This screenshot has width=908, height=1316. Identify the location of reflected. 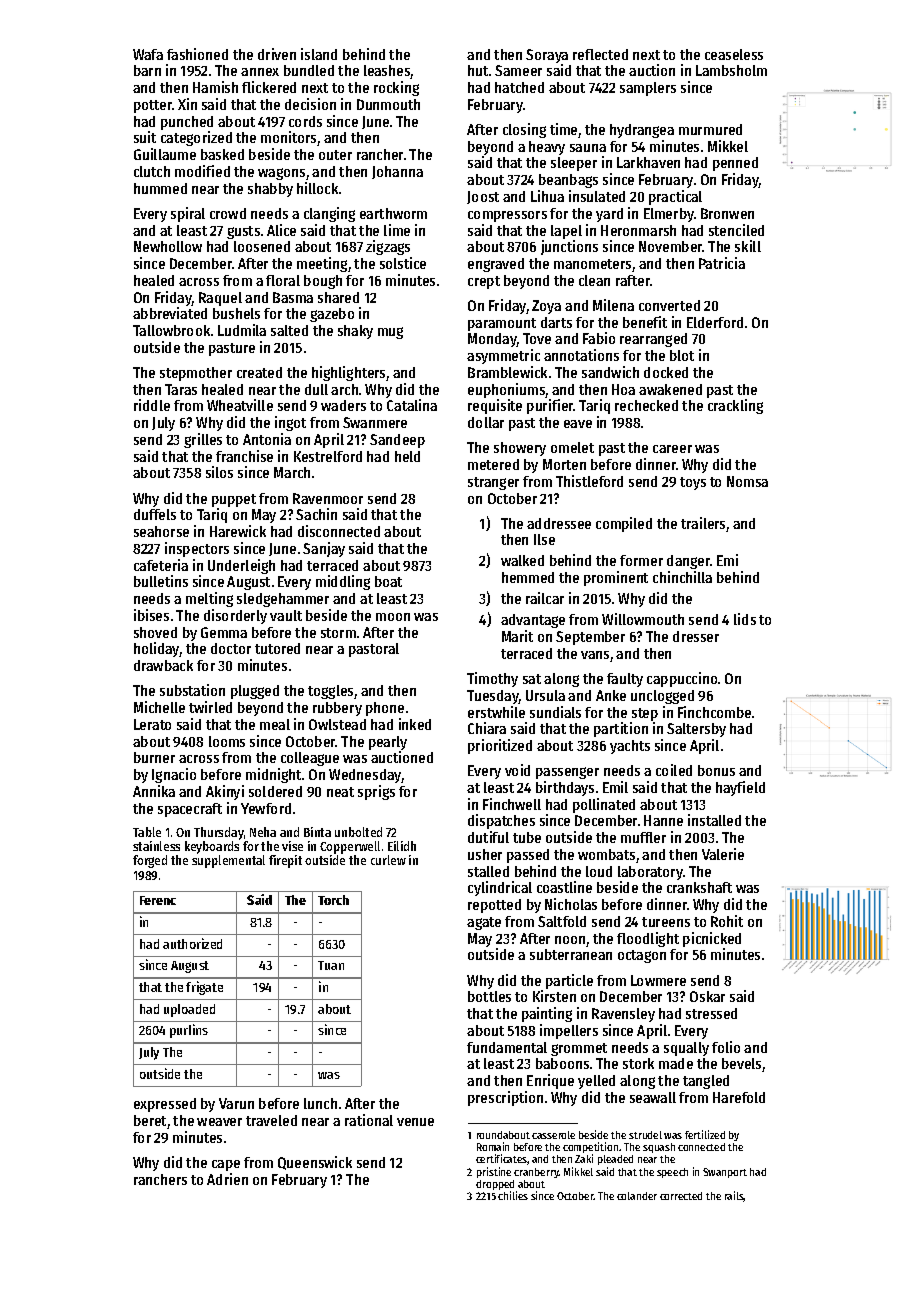
(600, 54).
